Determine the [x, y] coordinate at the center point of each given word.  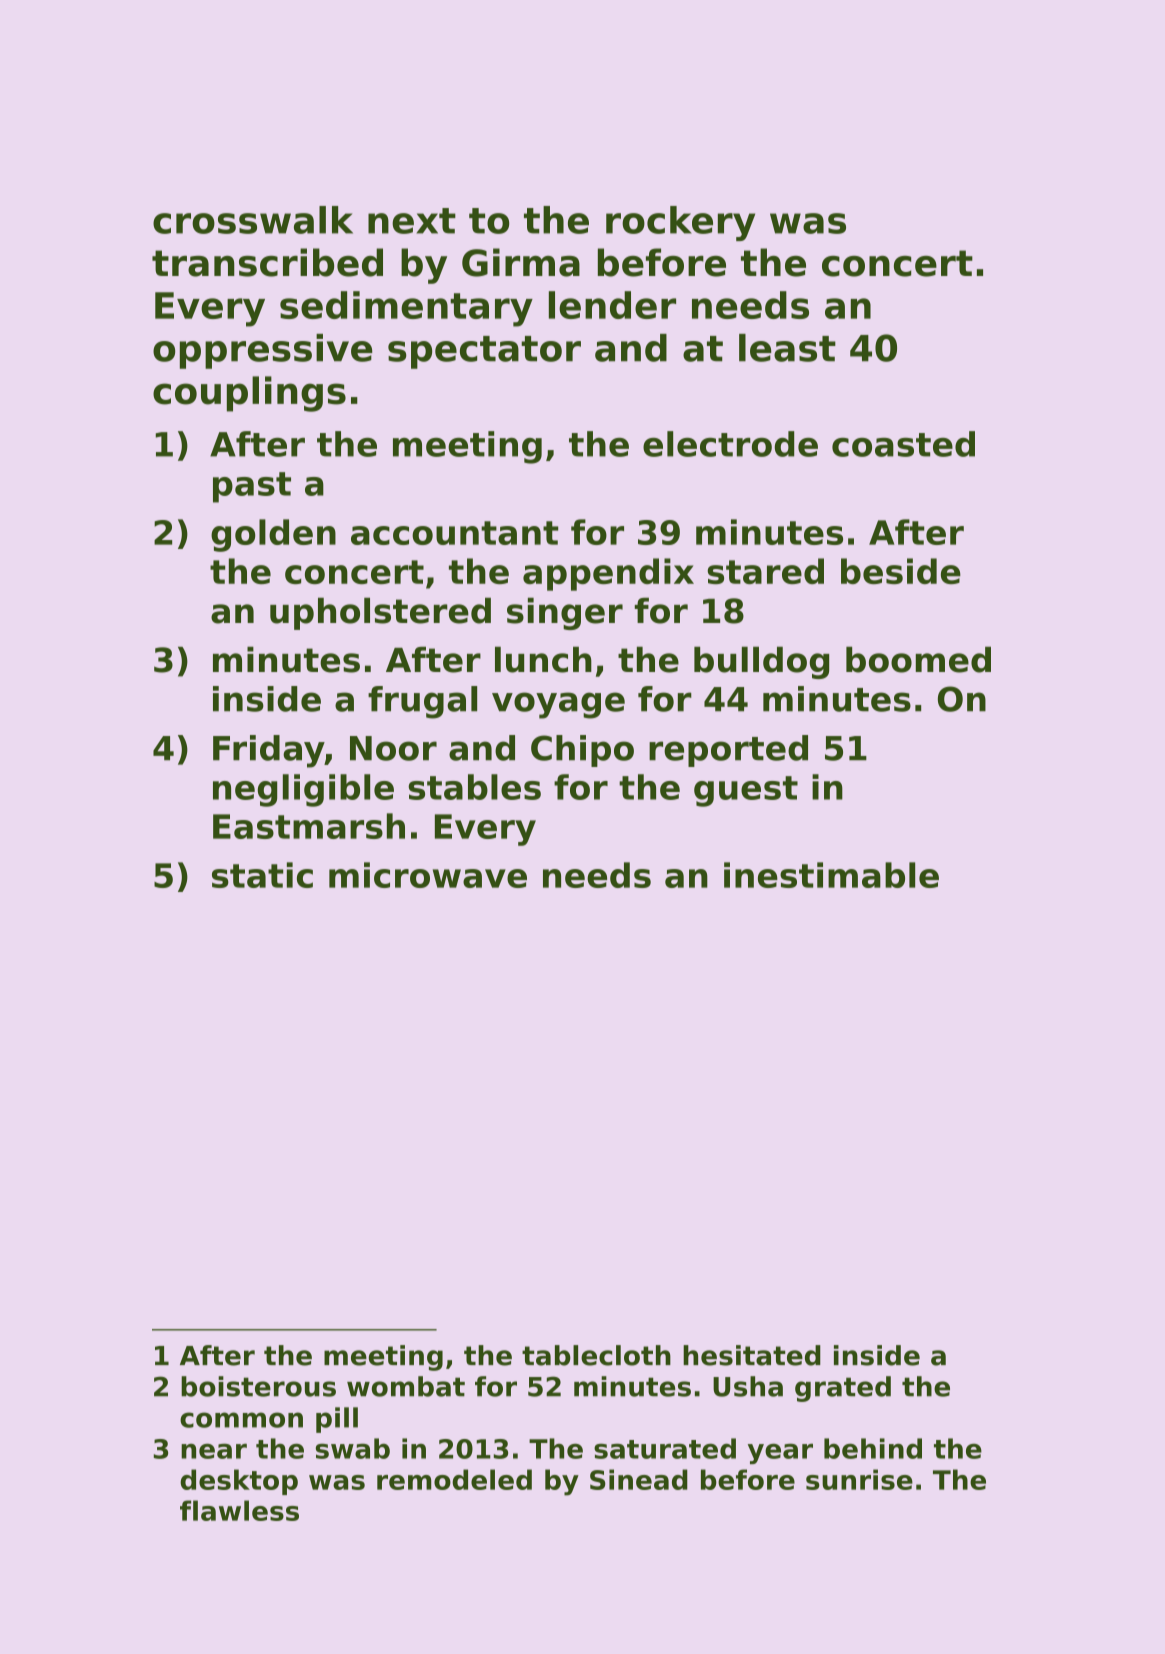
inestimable [831, 875]
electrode [730, 444]
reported [728, 751]
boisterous [258, 1386]
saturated [665, 1448]
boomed [918, 660]
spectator [484, 352]
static [262, 875]
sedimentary [406, 309]
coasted [903, 444]
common [241, 1420]
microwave [428, 875]
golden [273, 535]
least [787, 348]
